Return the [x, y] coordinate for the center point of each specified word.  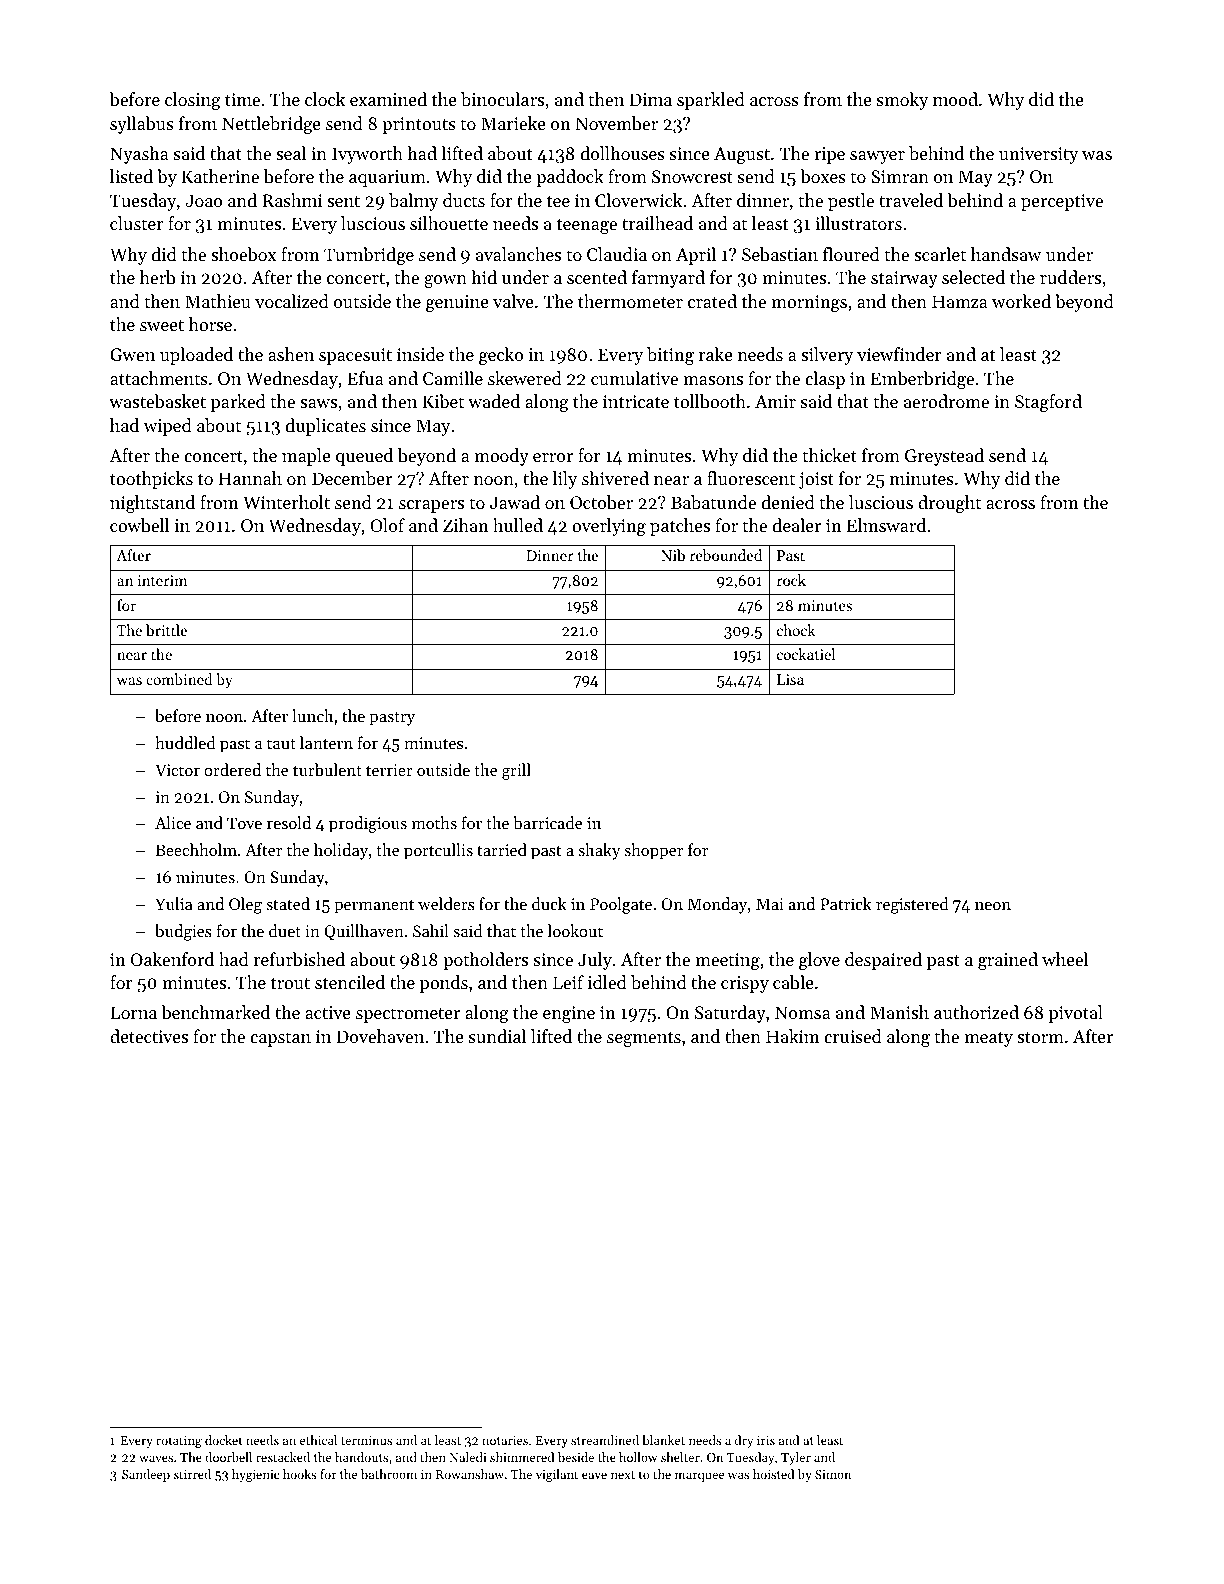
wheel [1065, 959]
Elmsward [886, 525]
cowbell [139, 525]
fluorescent [751, 478]
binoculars [502, 99]
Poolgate [621, 905]
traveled [911, 200]
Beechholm [196, 849]
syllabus [142, 125]
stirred [192, 1474]
